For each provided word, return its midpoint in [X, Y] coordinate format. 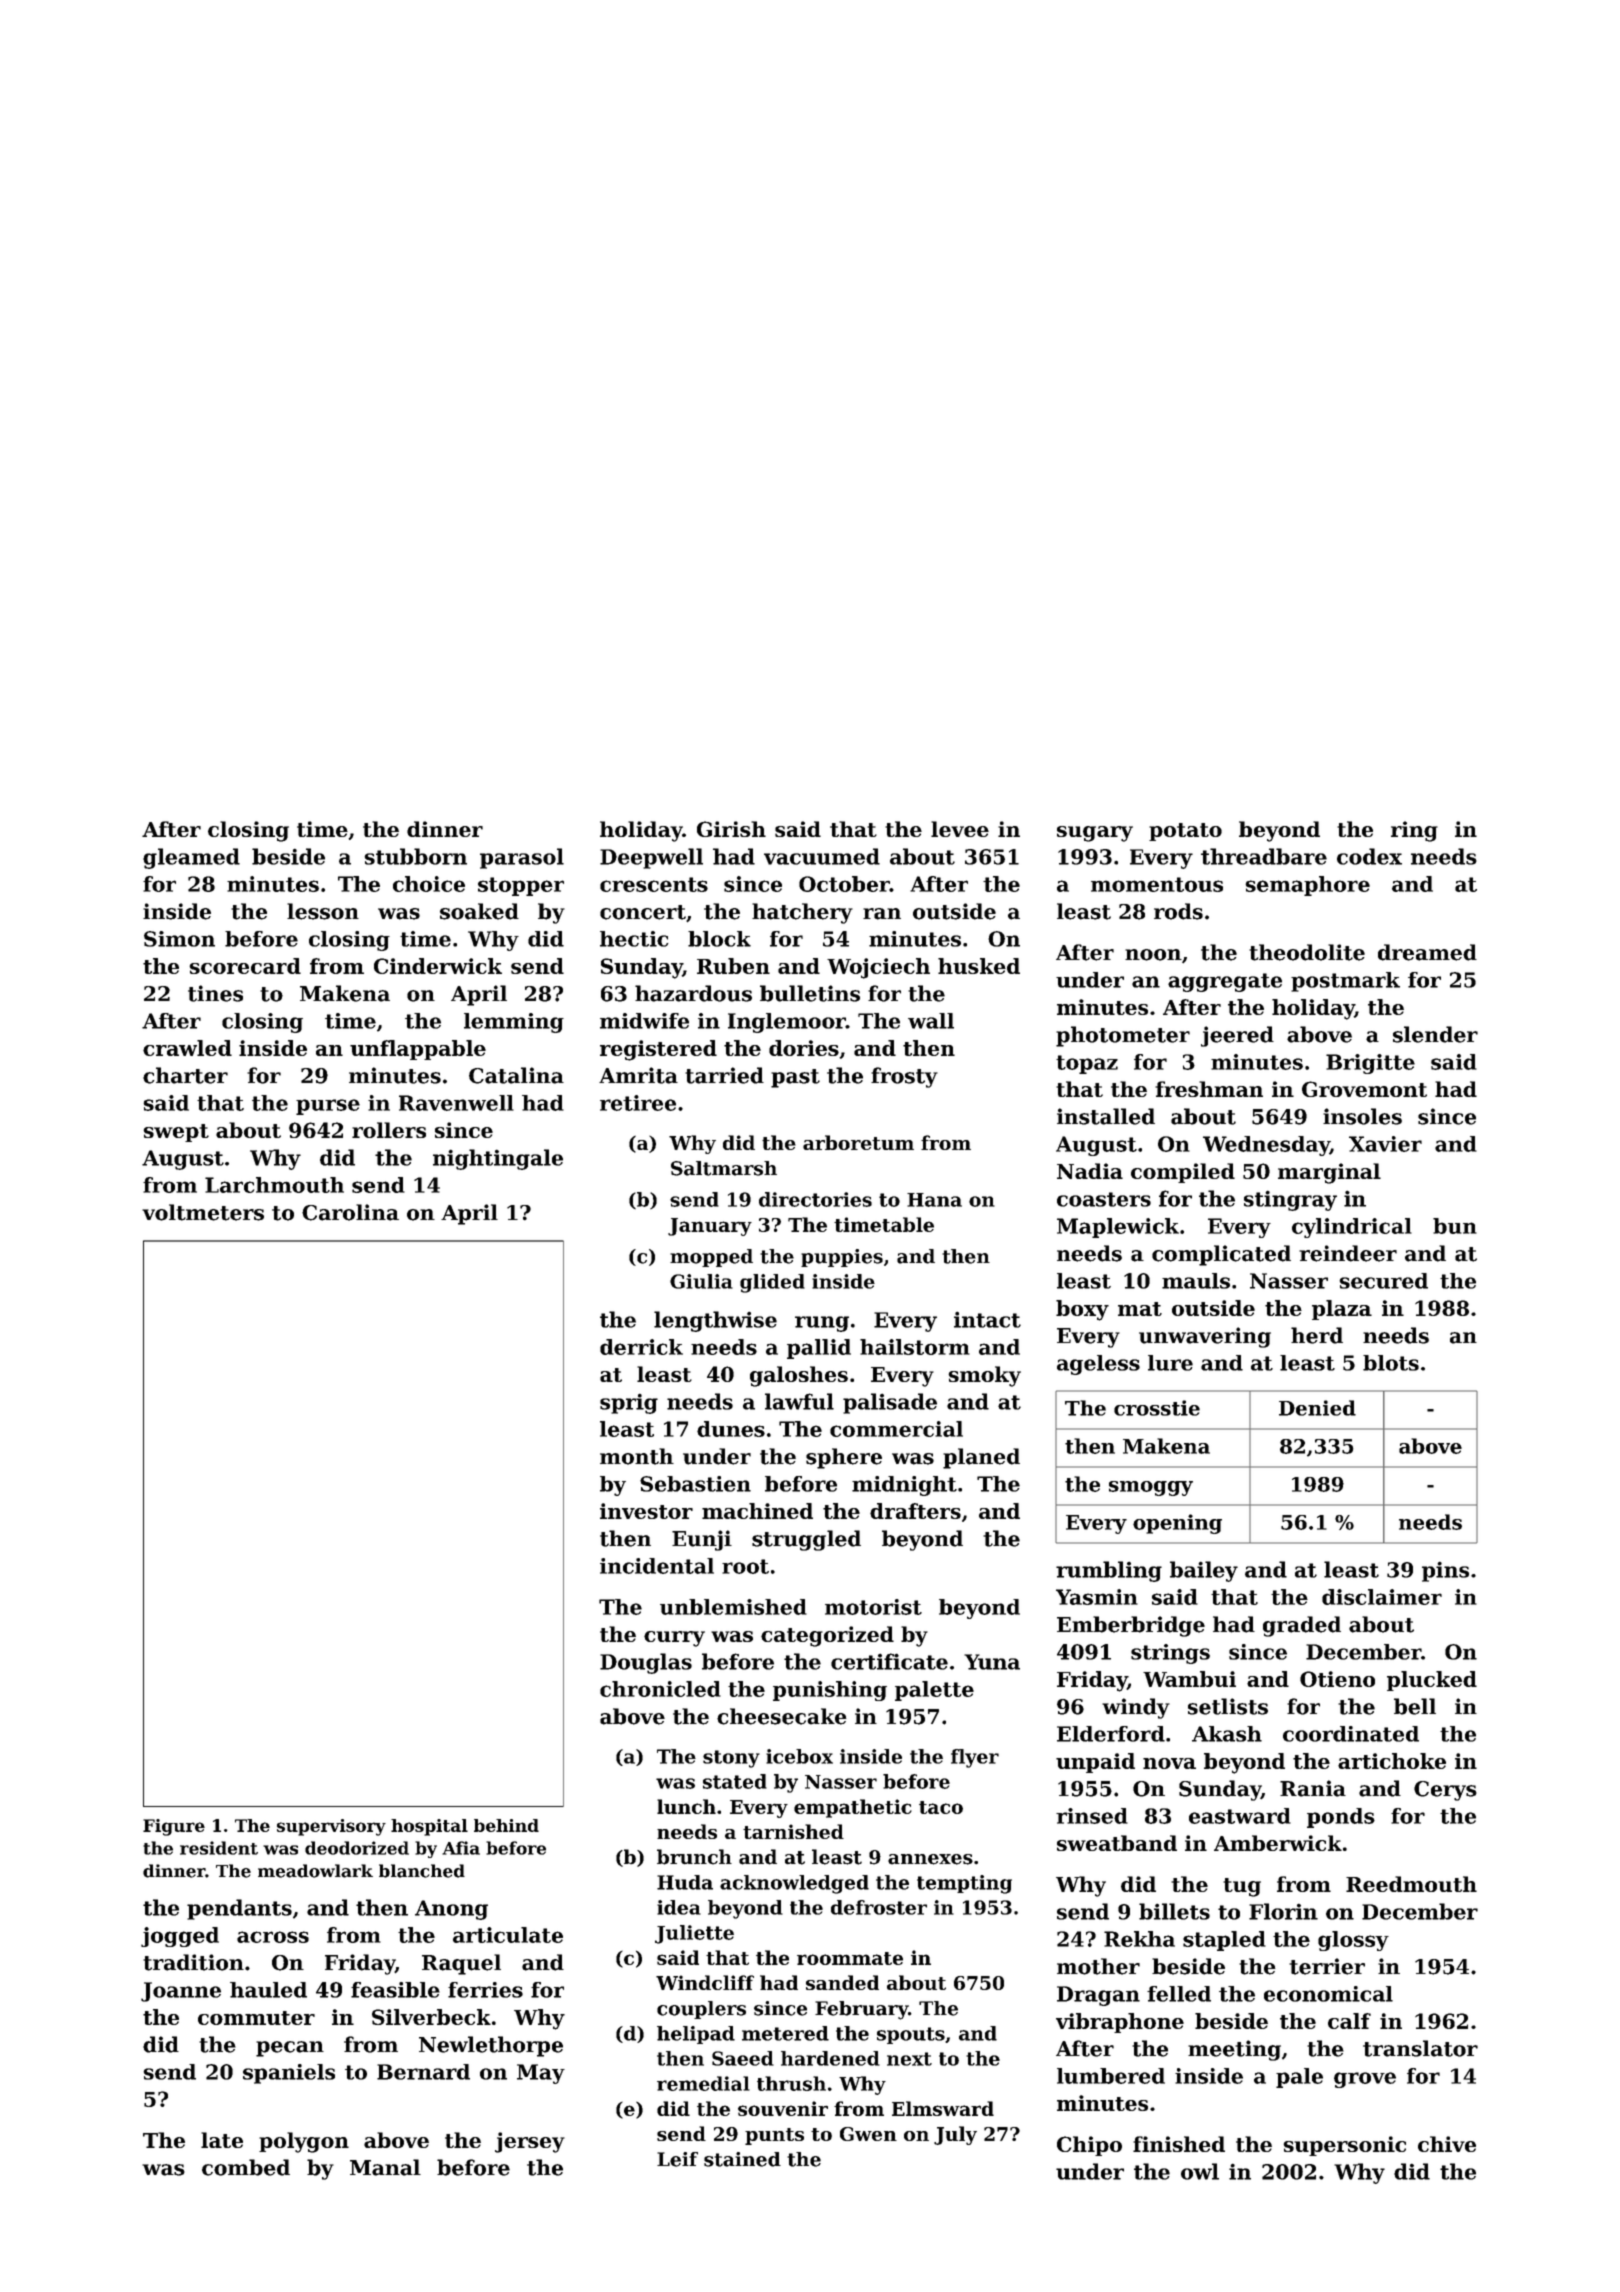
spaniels [289, 2074]
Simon [179, 939]
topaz [1087, 1064]
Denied [1317, 1408]
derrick [641, 1347]
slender [1435, 1034]
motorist [873, 1607]
